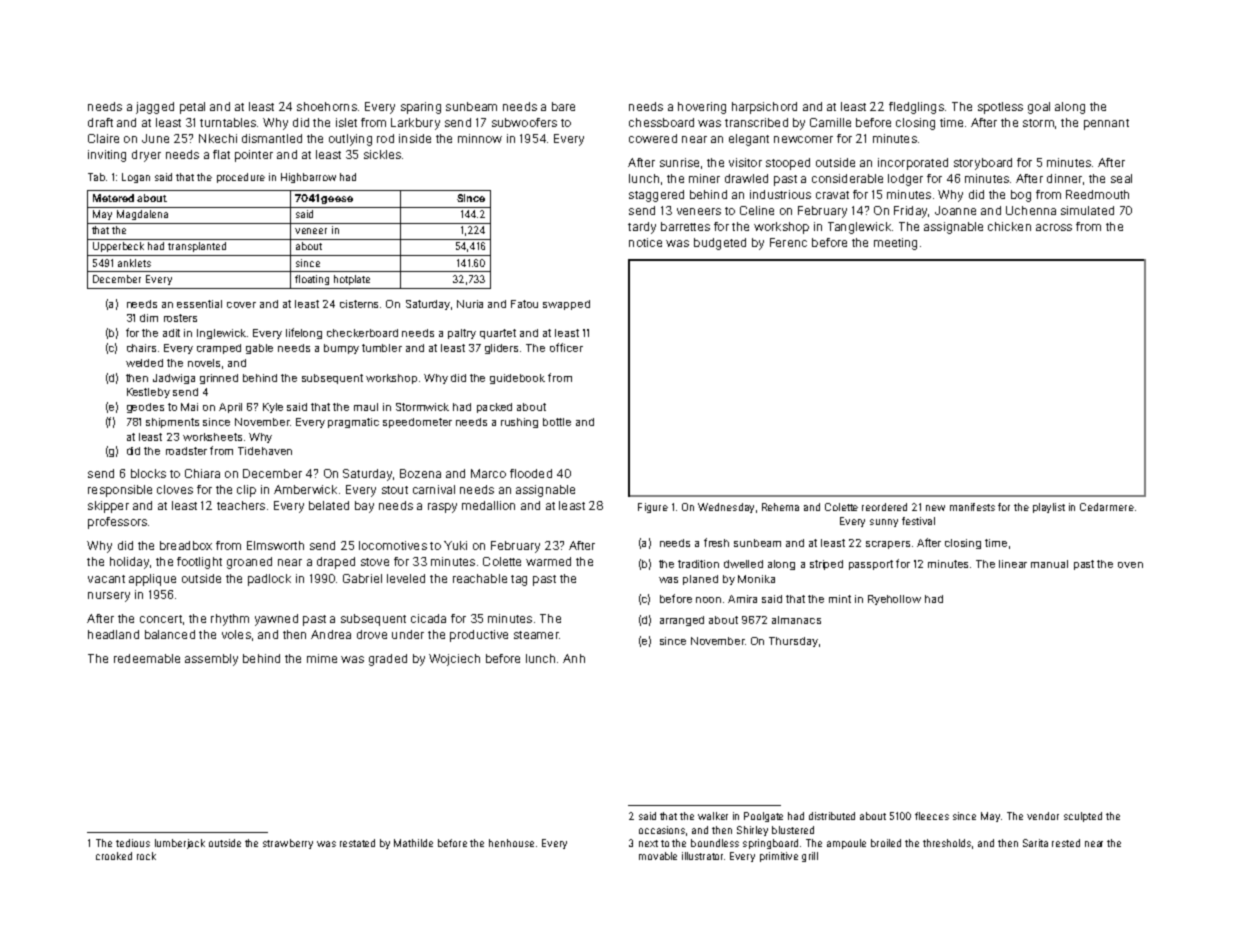 The height and width of the image is (952, 1233). I want to click on Thursday, so click(793, 642).
